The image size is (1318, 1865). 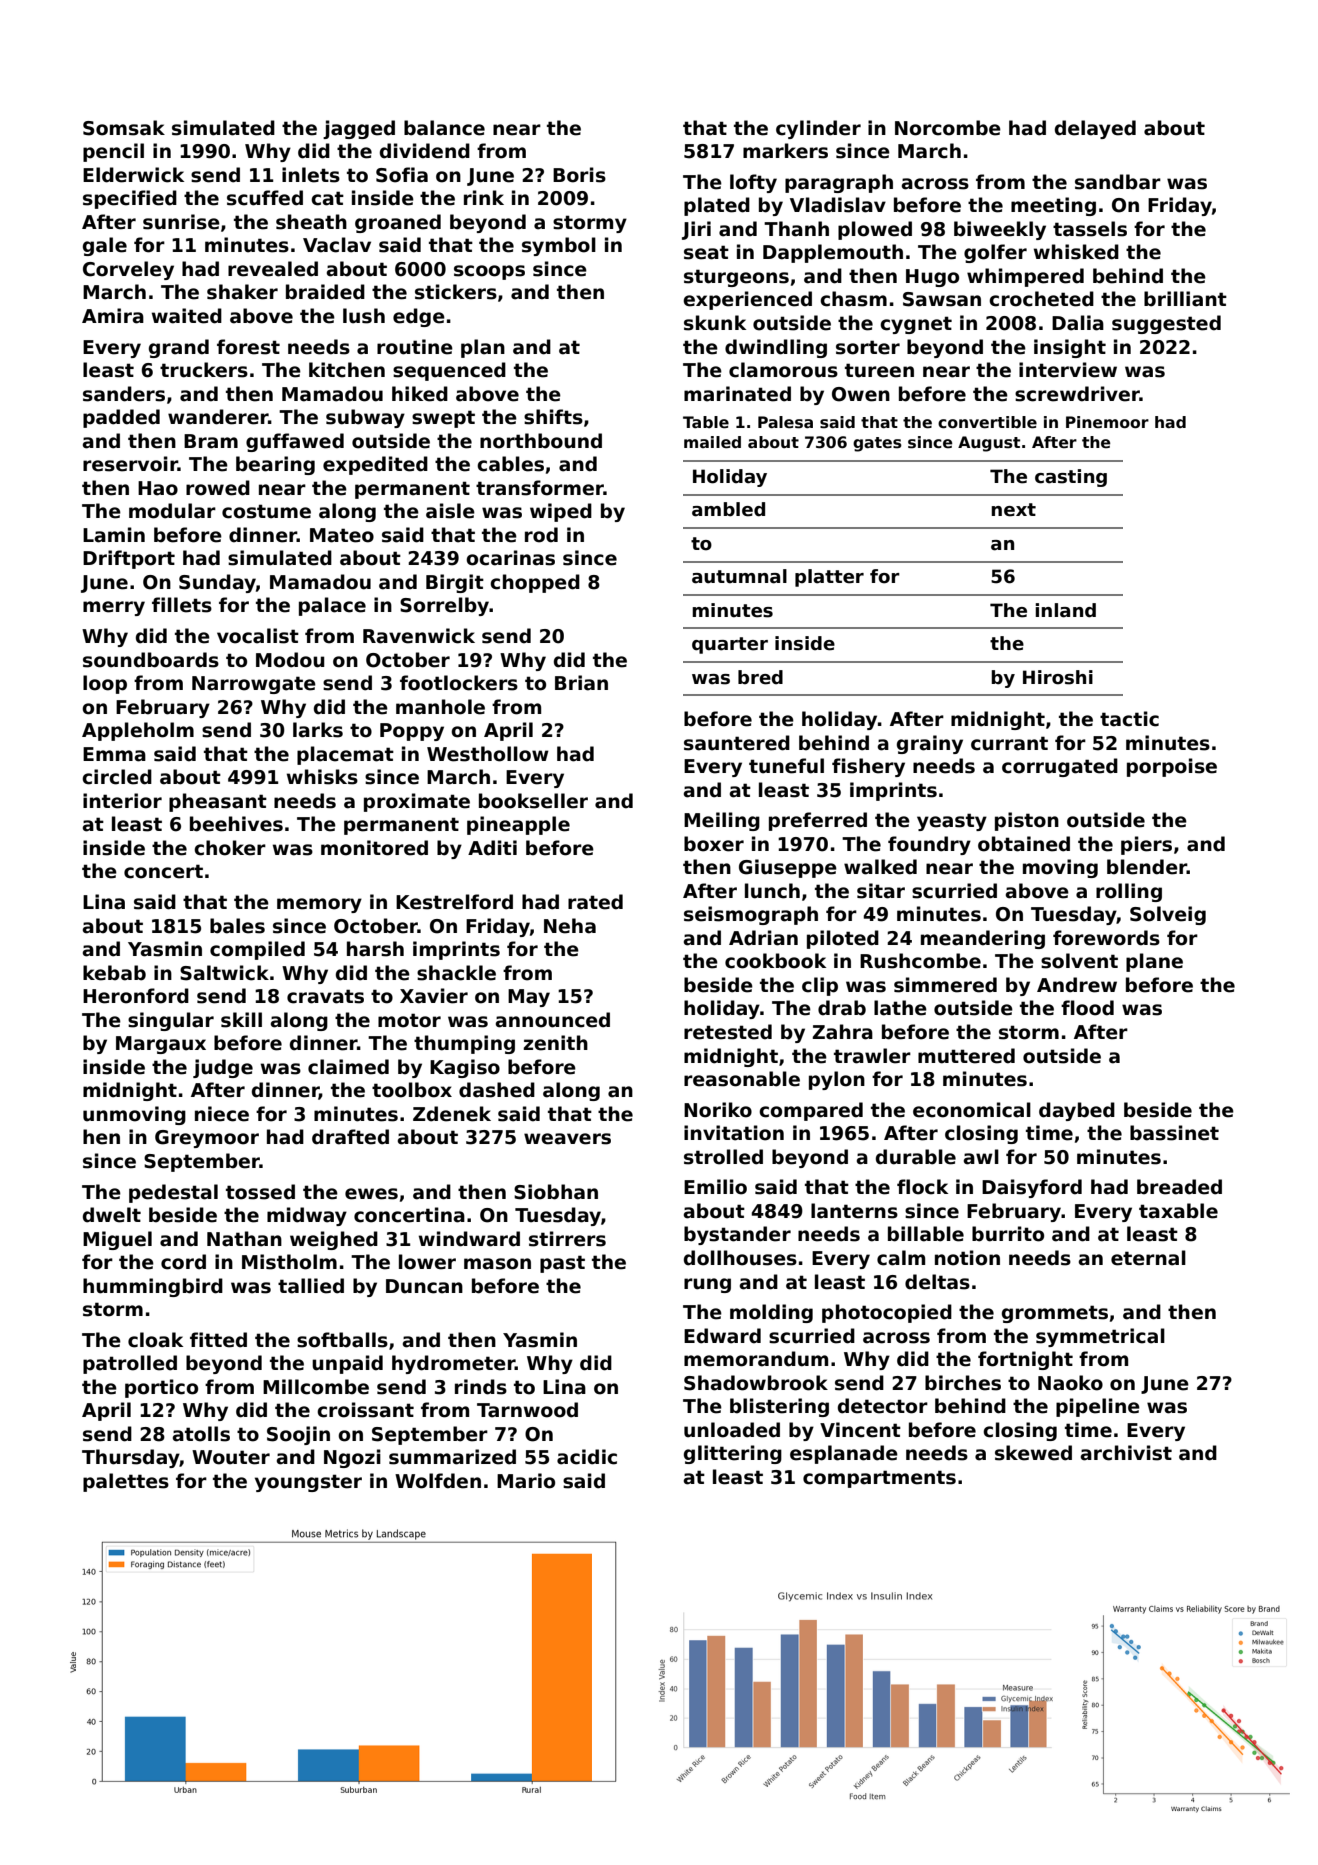 What do you see at coordinates (553, 417) in the image?
I see `shifts` at bounding box center [553, 417].
